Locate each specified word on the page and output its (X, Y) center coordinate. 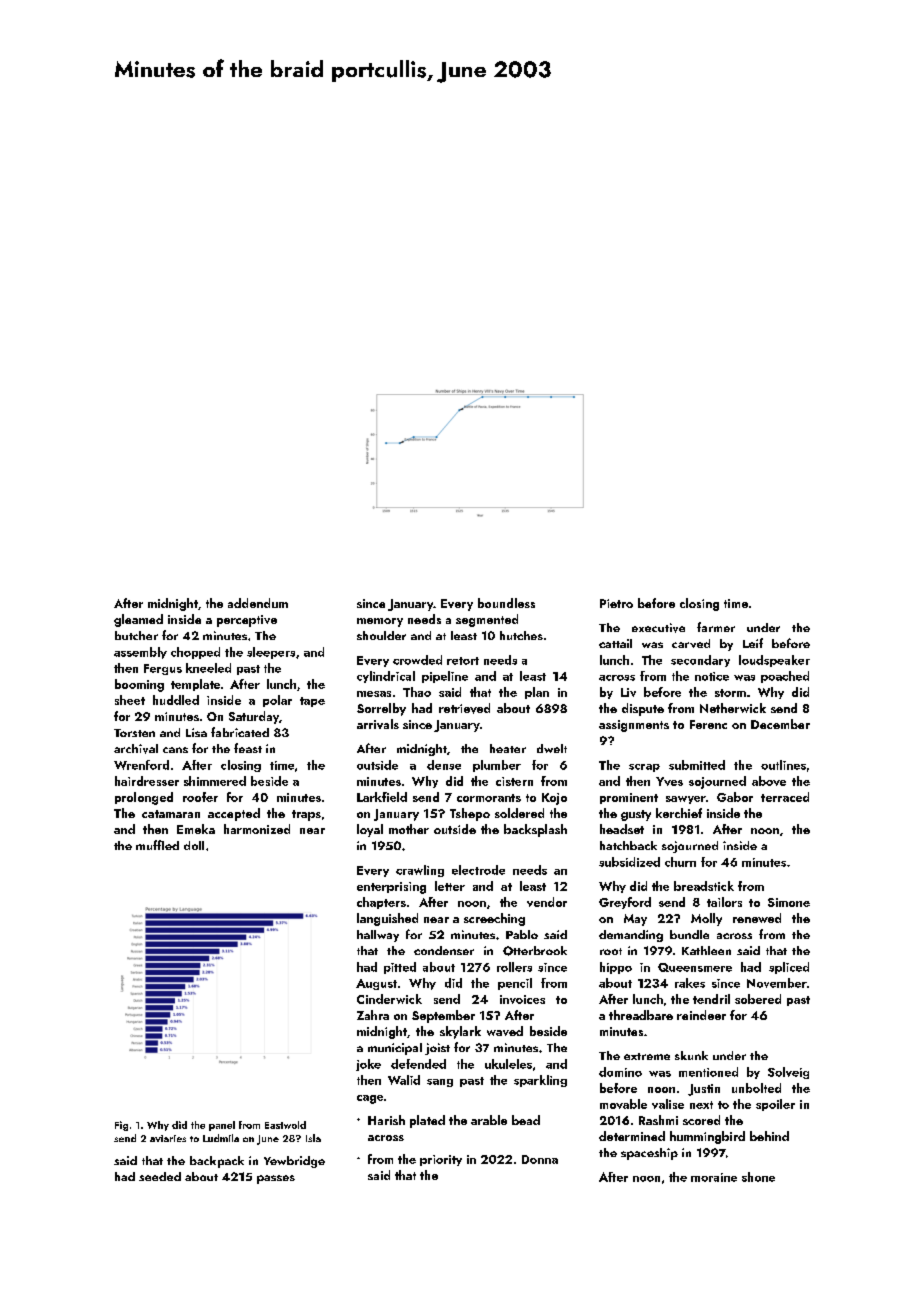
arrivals (378, 724)
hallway (378, 936)
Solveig (788, 1073)
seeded (160, 1176)
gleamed (138, 620)
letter (450, 886)
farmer (716, 627)
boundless (506, 603)
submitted (697, 765)
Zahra (373, 1015)
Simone (789, 902)
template (195, 685)
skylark (460, 1032)
